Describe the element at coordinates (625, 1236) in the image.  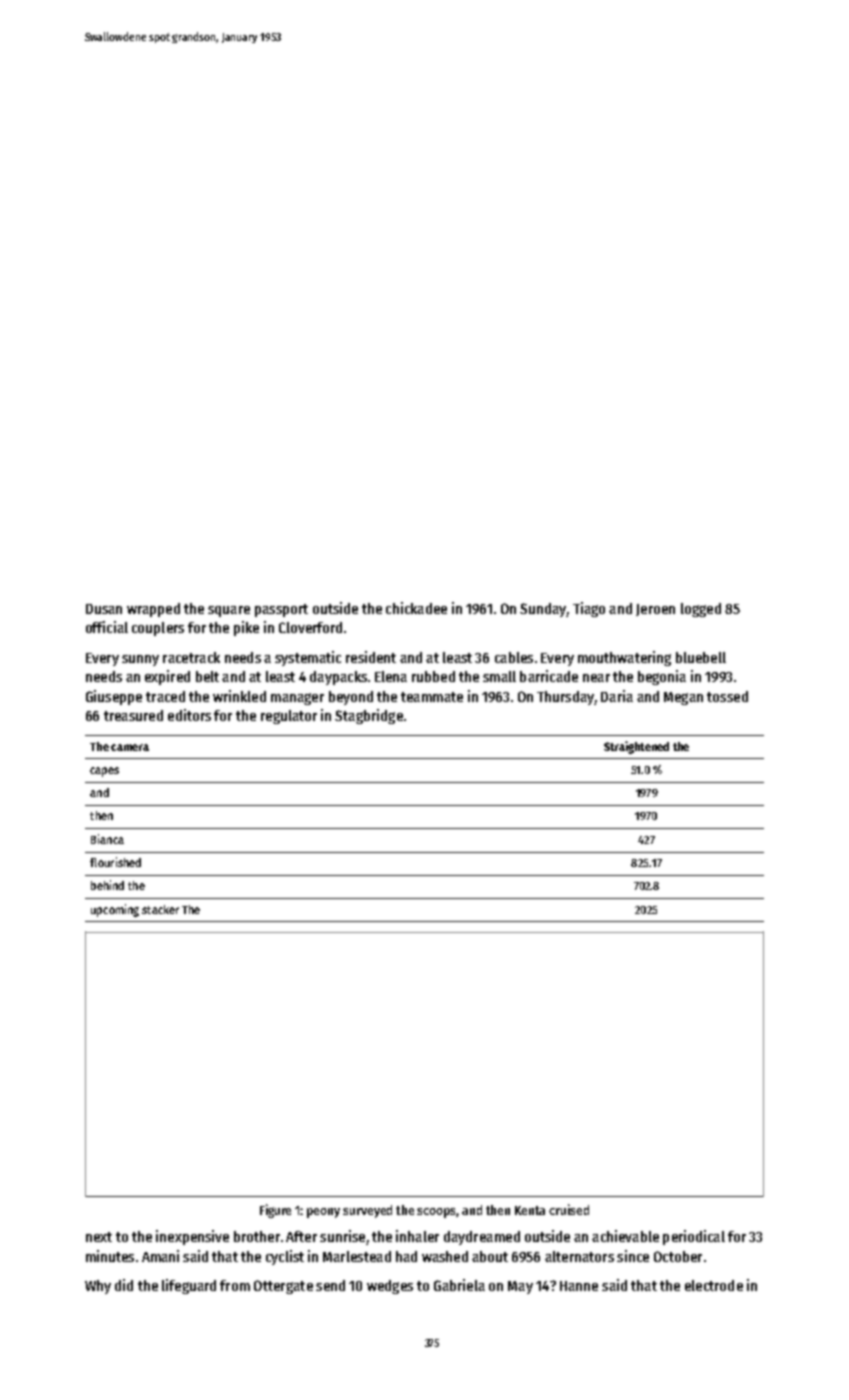
I see `achievable` at that location.
